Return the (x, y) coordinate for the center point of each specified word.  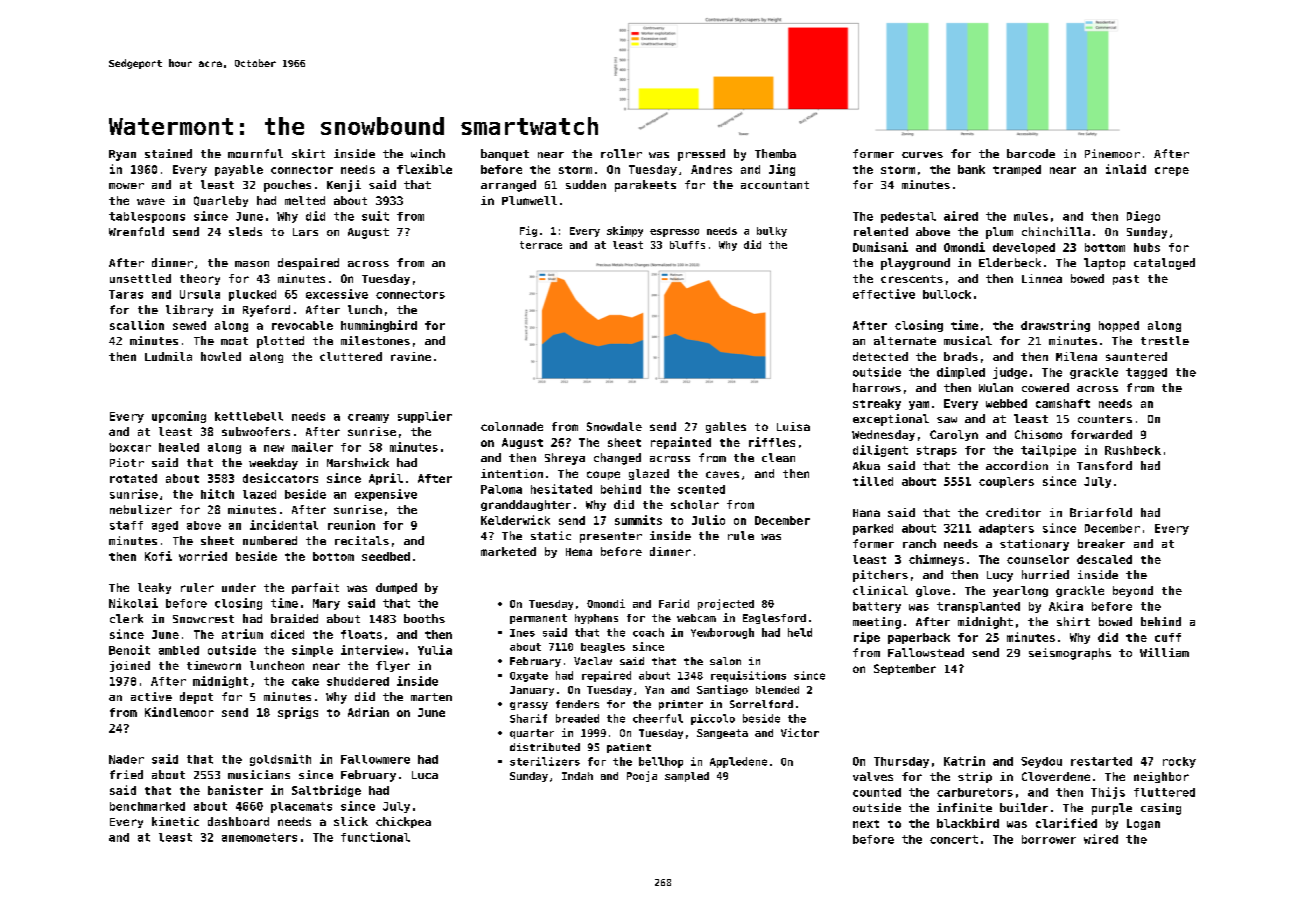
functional (375, 837)
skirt (308, 153)
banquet (505, 155)
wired (1101, 839)
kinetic (175, 821)
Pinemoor (1112, 153)
